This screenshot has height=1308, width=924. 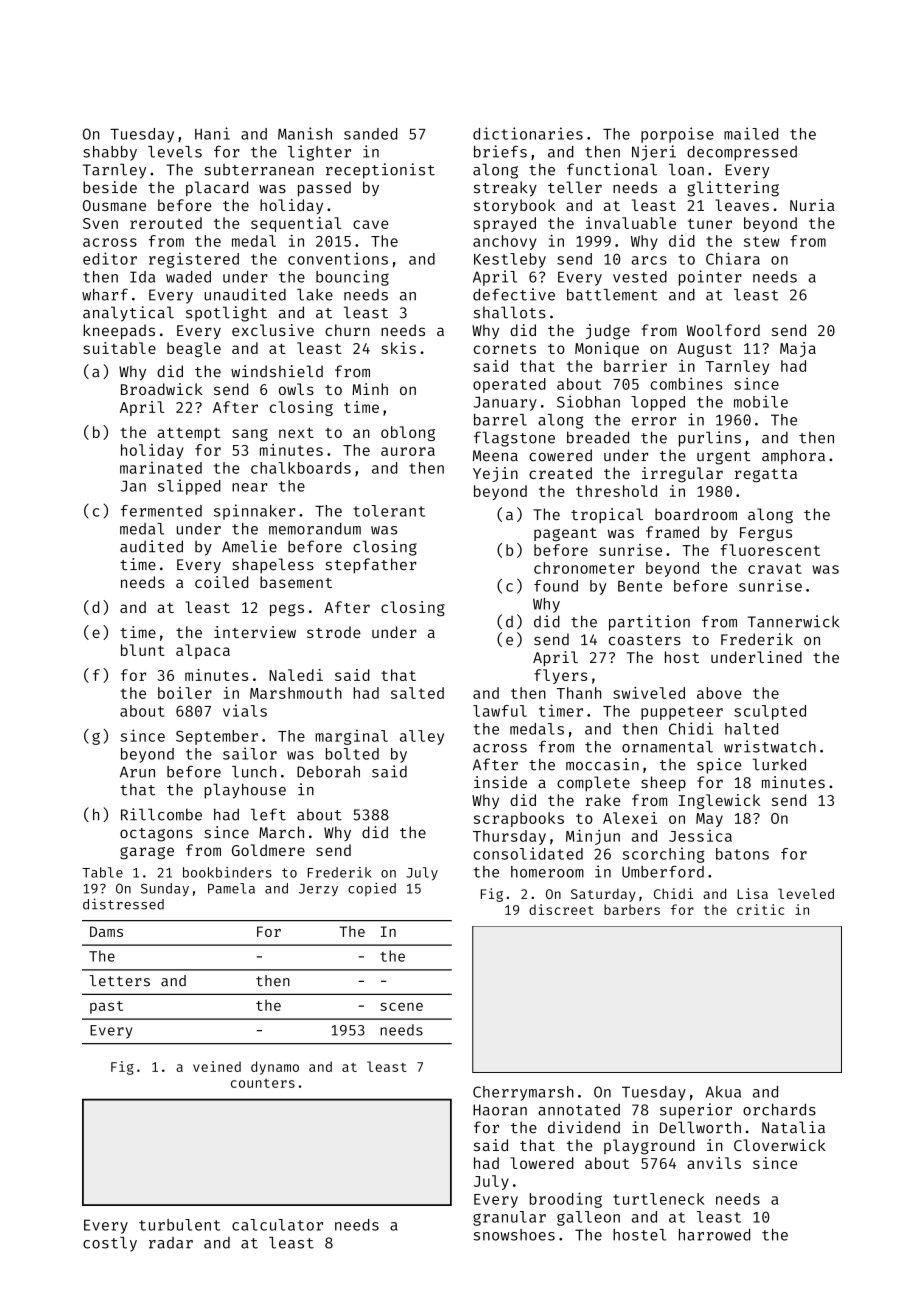 I want to click on distressed, so click(x=123, y=904).
